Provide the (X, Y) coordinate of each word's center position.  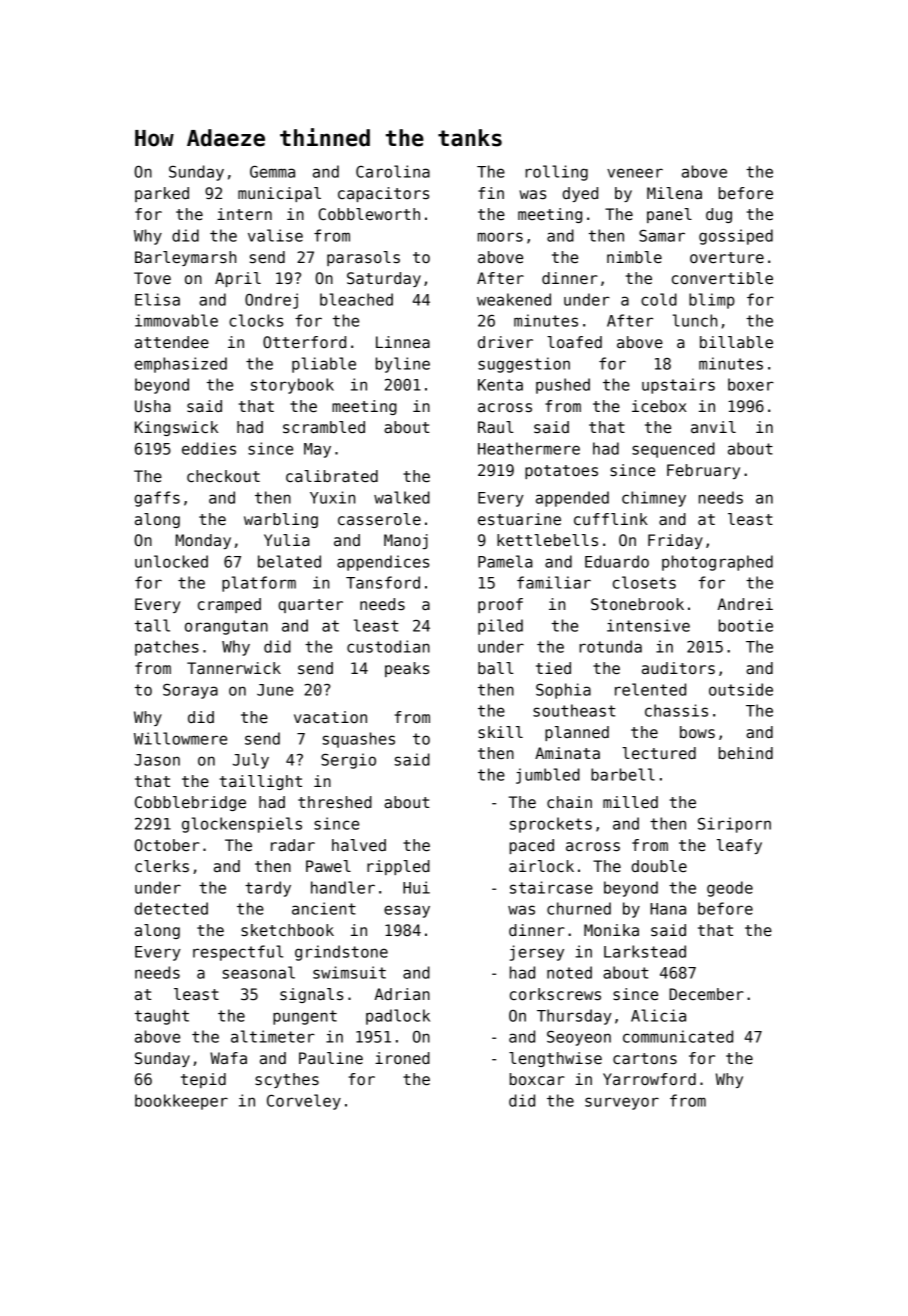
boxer (751, 384)
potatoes (561, 472)
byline (403, 365)
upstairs (678, 386)
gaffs (157, 499)
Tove (152, 278)
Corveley (304, 1102)
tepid (203, 1080)
